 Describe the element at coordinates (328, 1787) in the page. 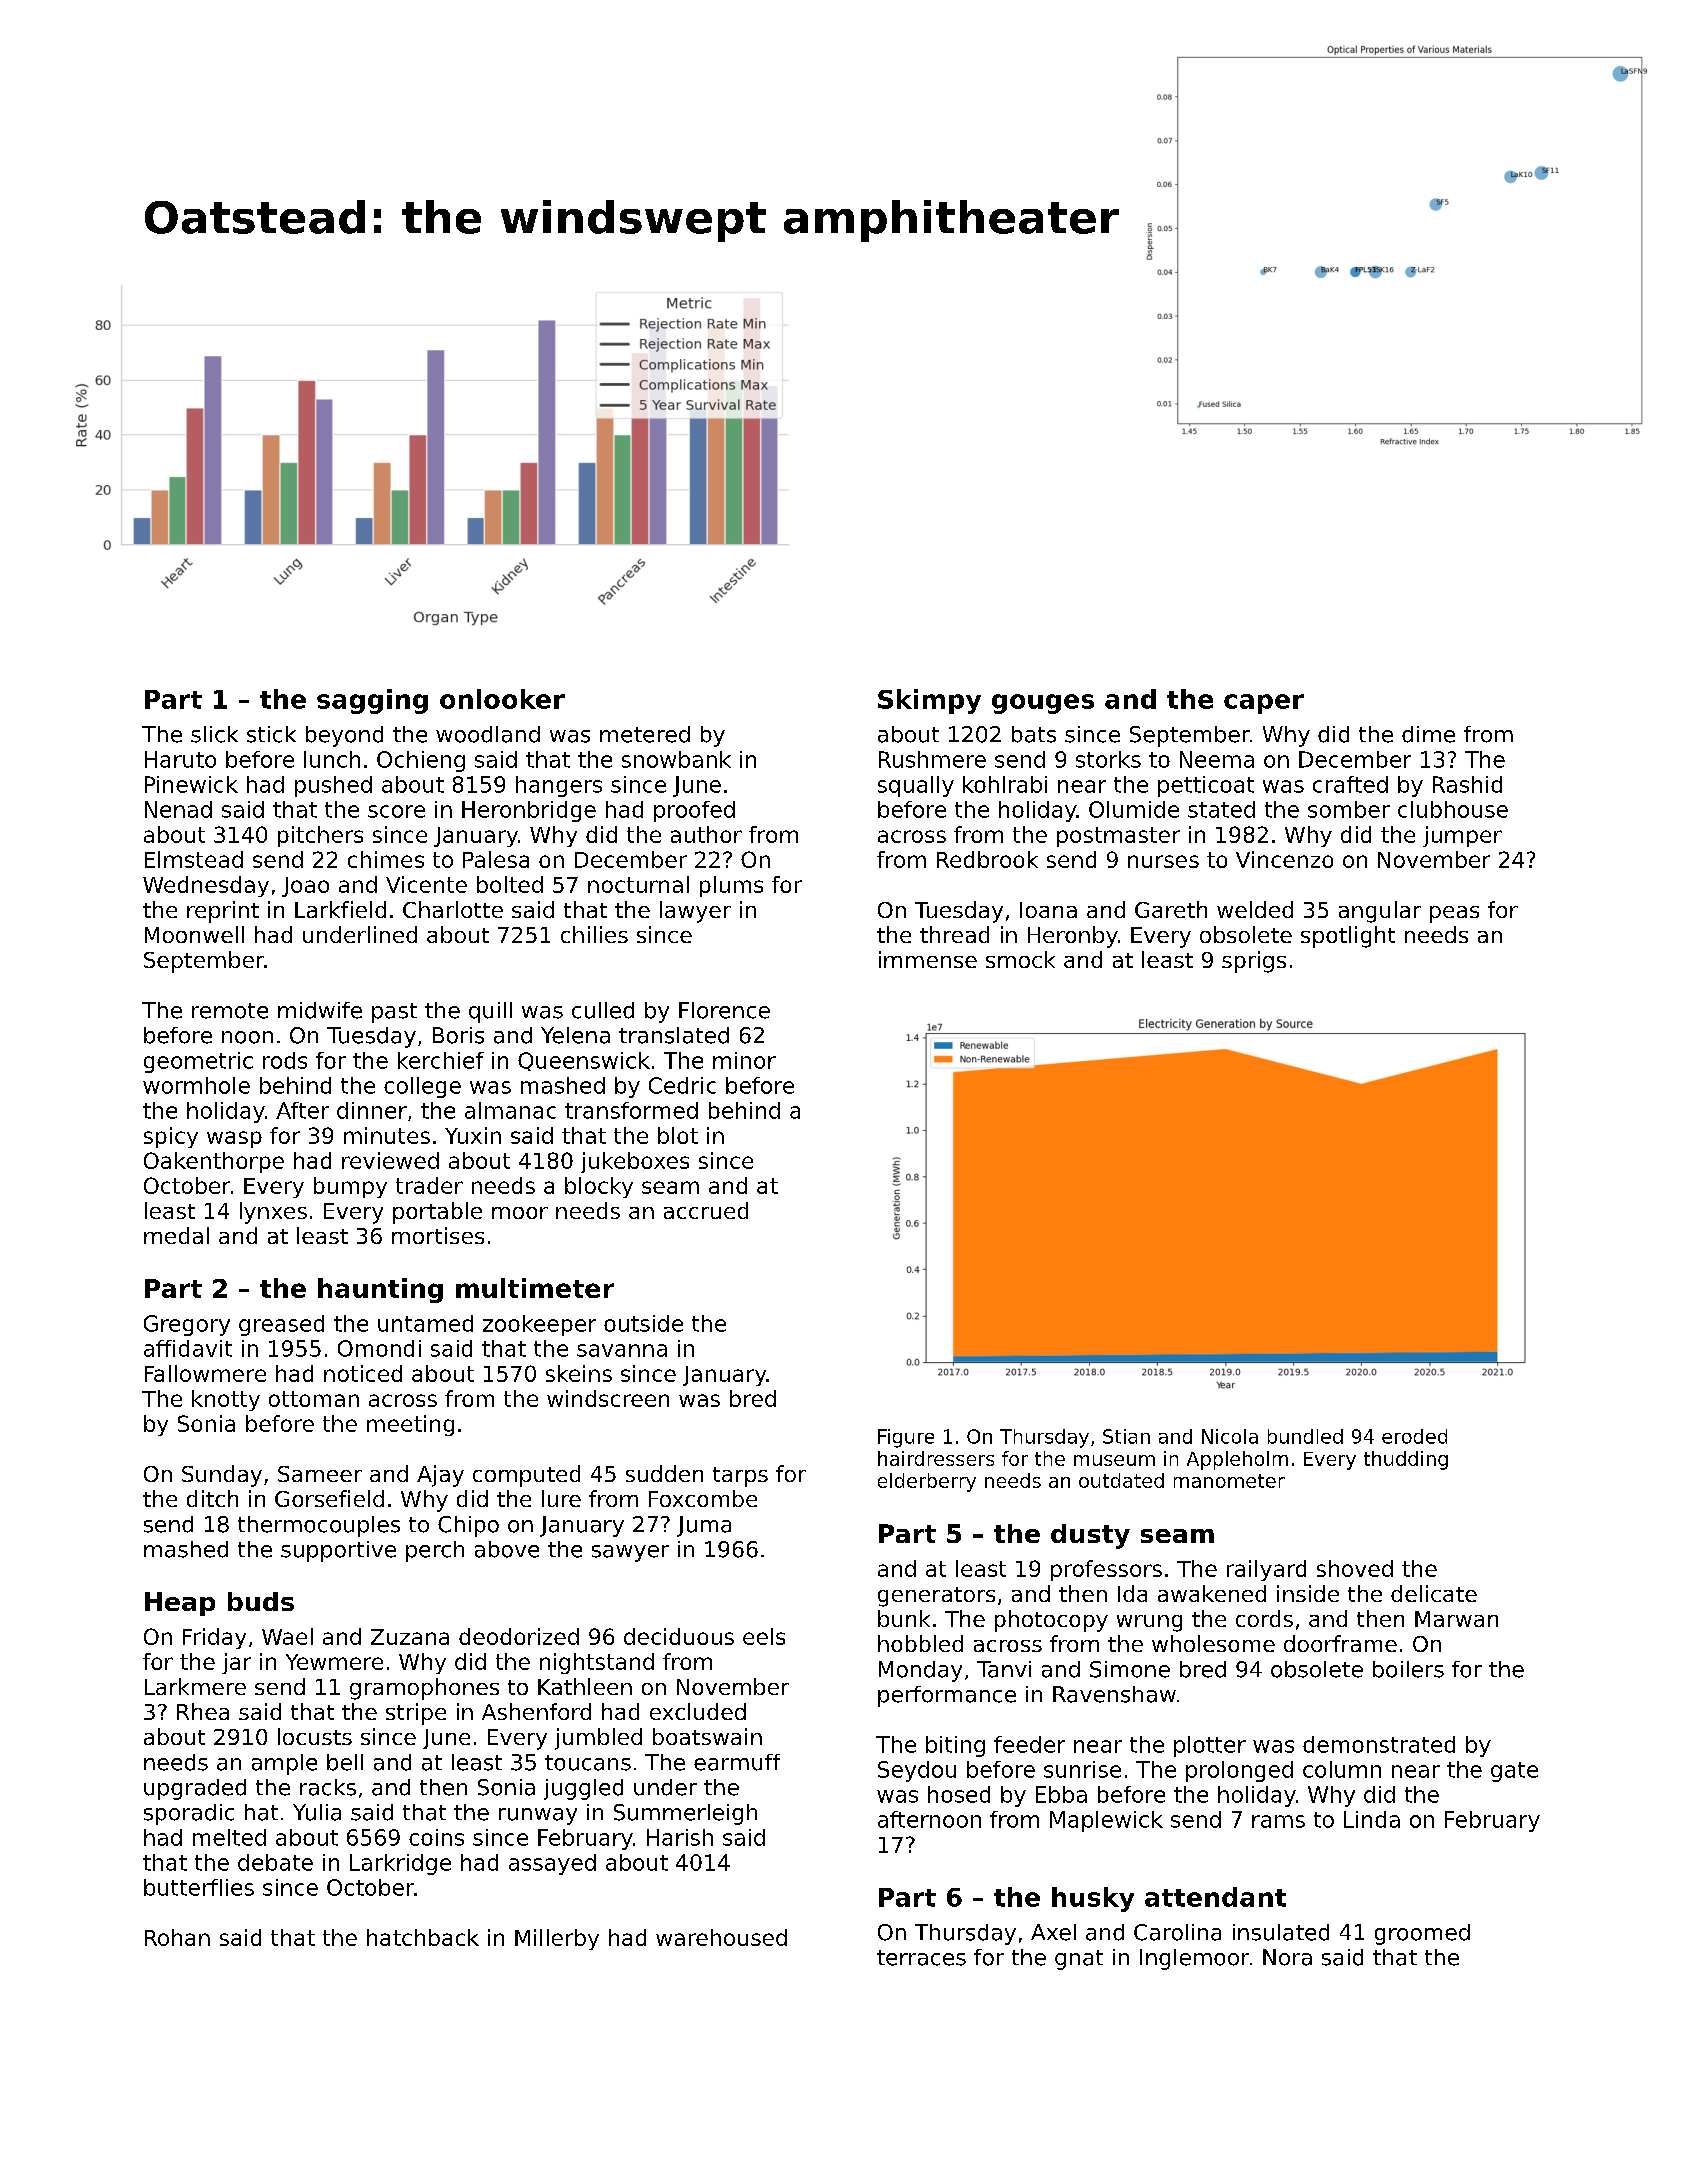

I see `racks` at that location.
